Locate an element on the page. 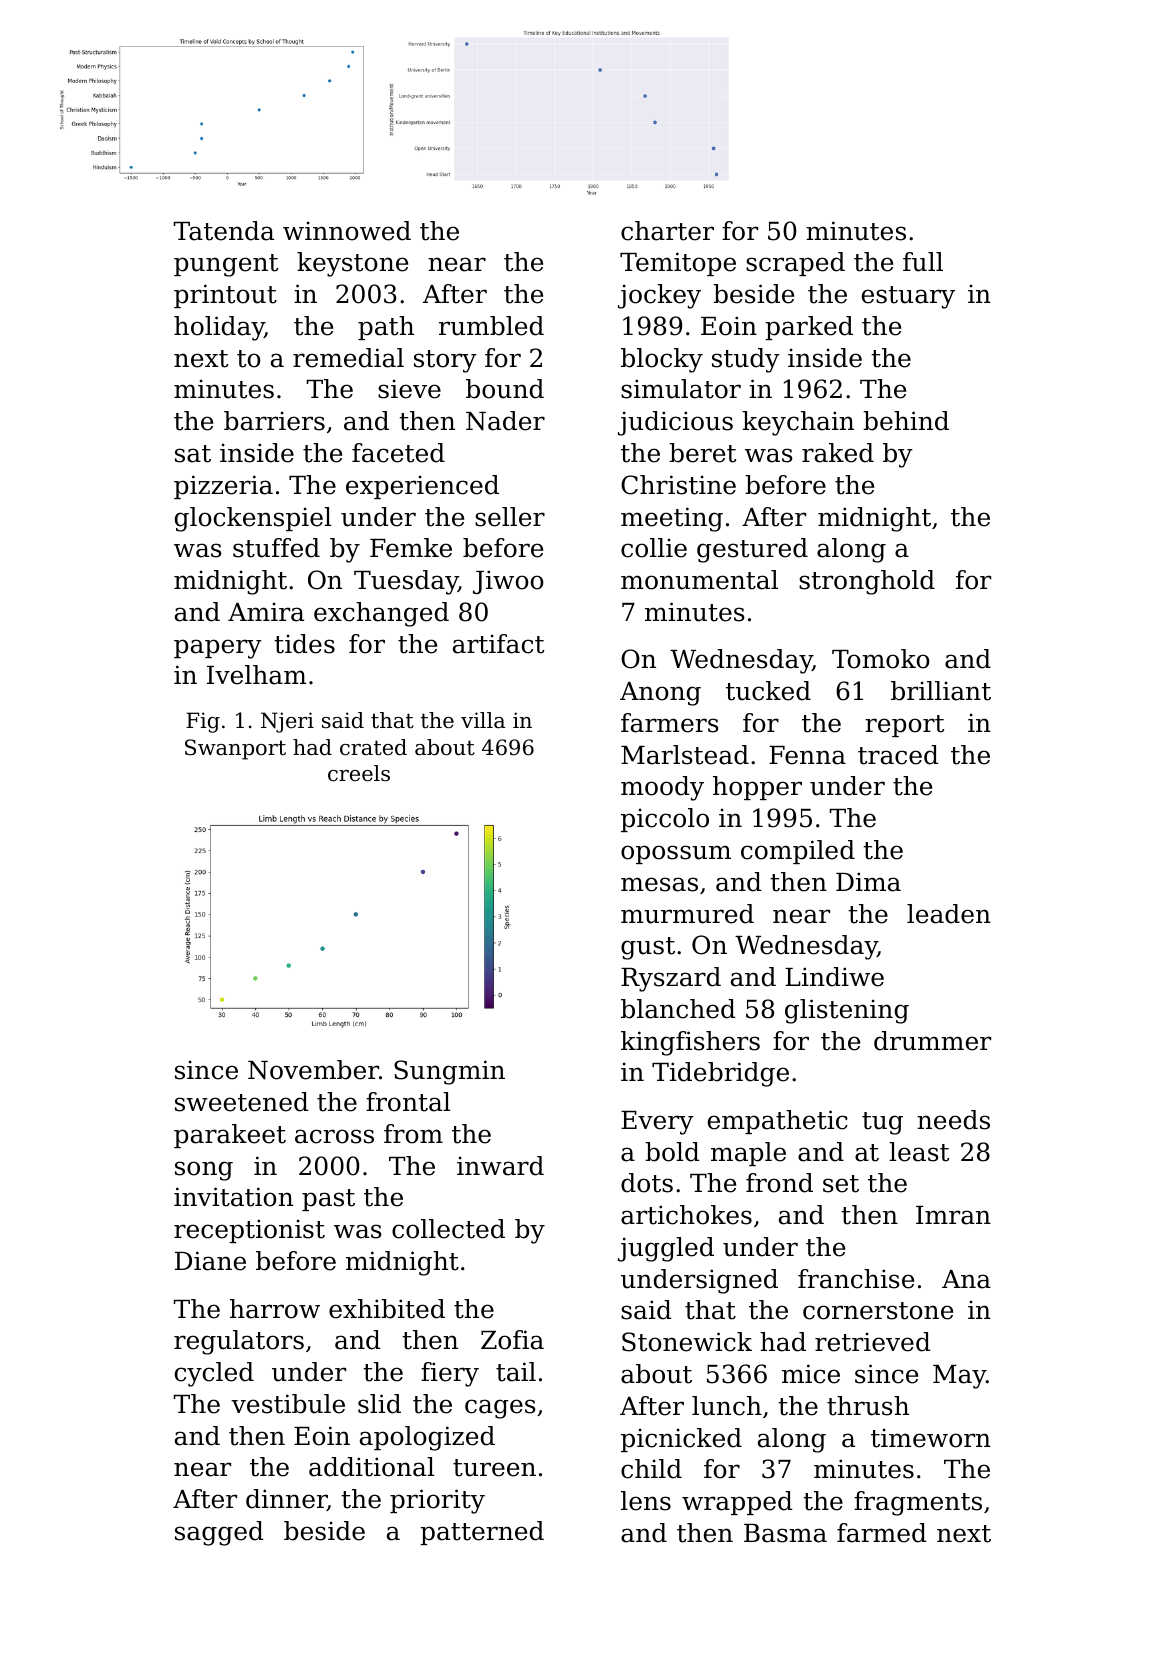  Temitope is located at coordinates (678, 264).
